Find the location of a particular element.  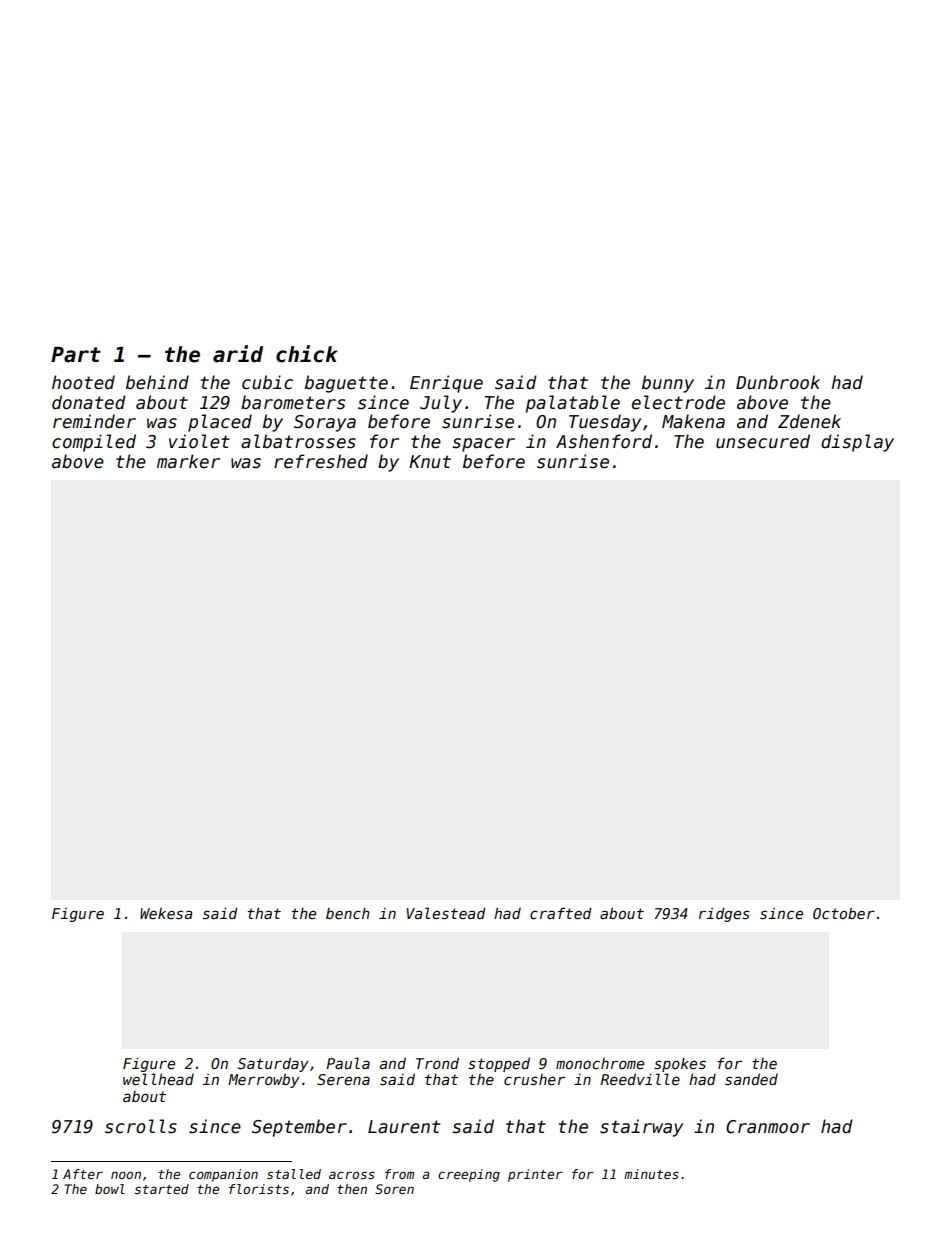

chick is located at coordinates (307, 354).
